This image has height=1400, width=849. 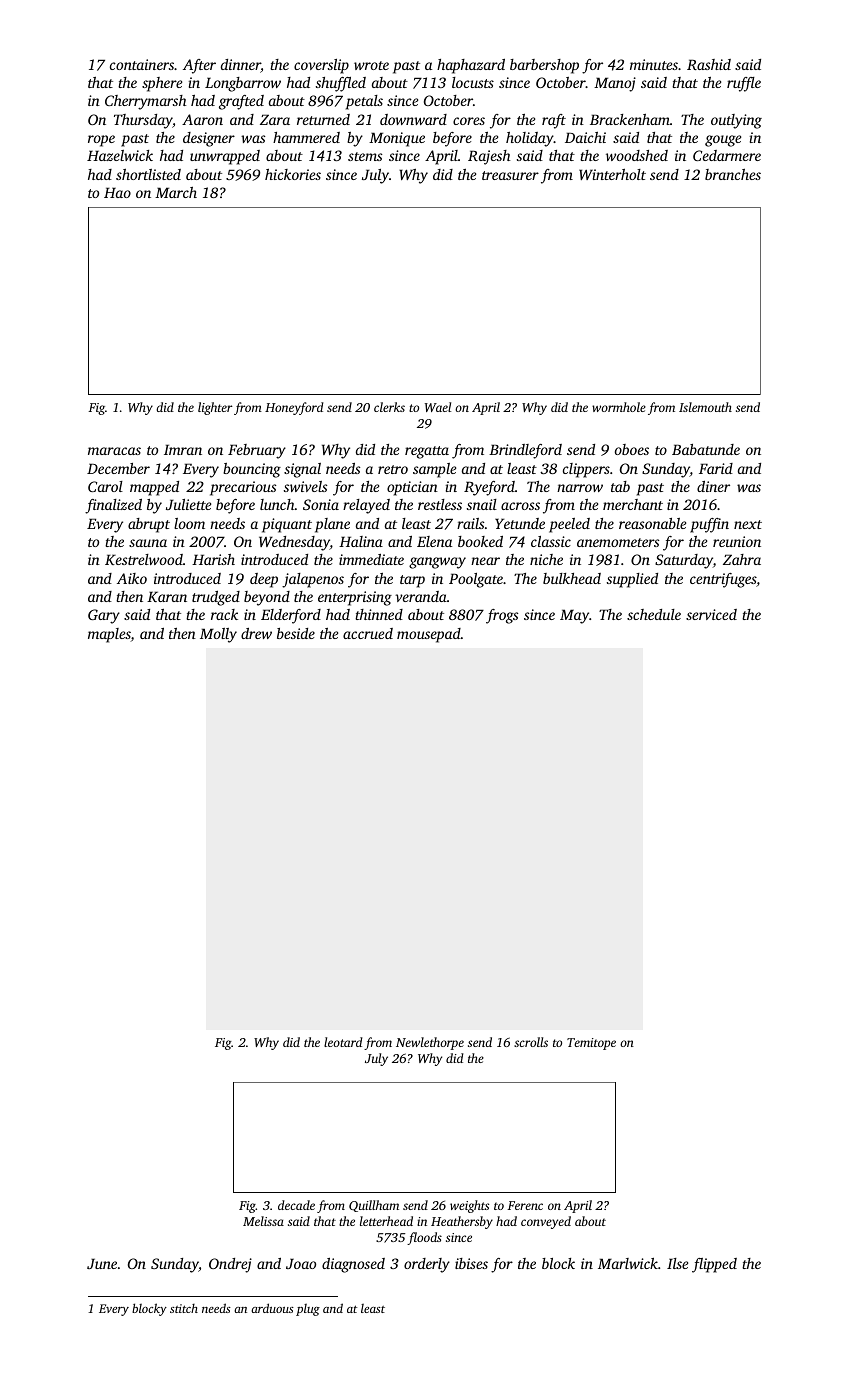 What do you see at coordinates (502, 616) in the image?
I see `frogs` at bounding box center [502, 616].
